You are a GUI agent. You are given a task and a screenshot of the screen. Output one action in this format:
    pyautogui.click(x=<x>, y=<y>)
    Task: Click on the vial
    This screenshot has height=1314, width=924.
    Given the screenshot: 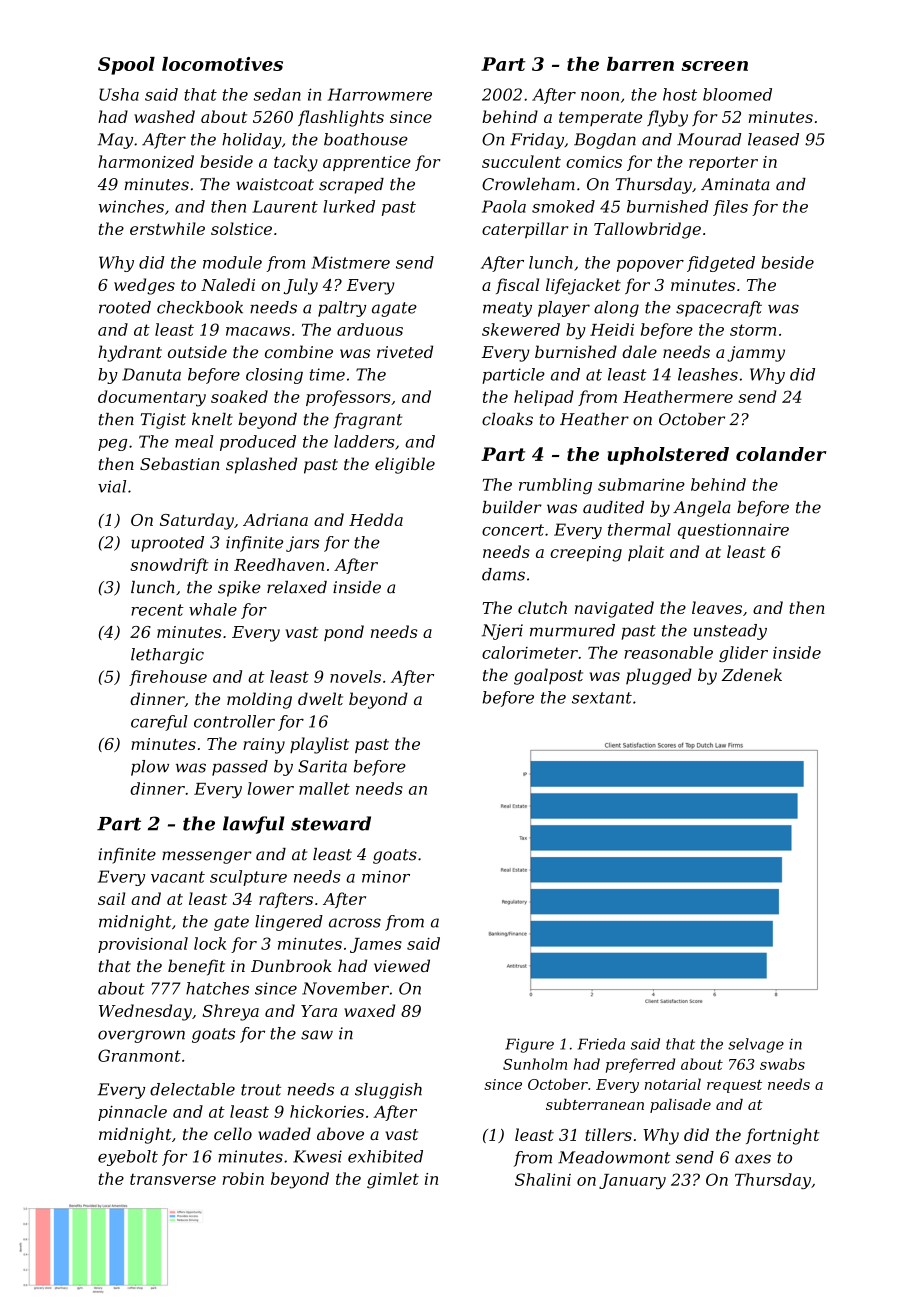 What is the action you would take?
    pyautogui.click(x=112, y=486)
